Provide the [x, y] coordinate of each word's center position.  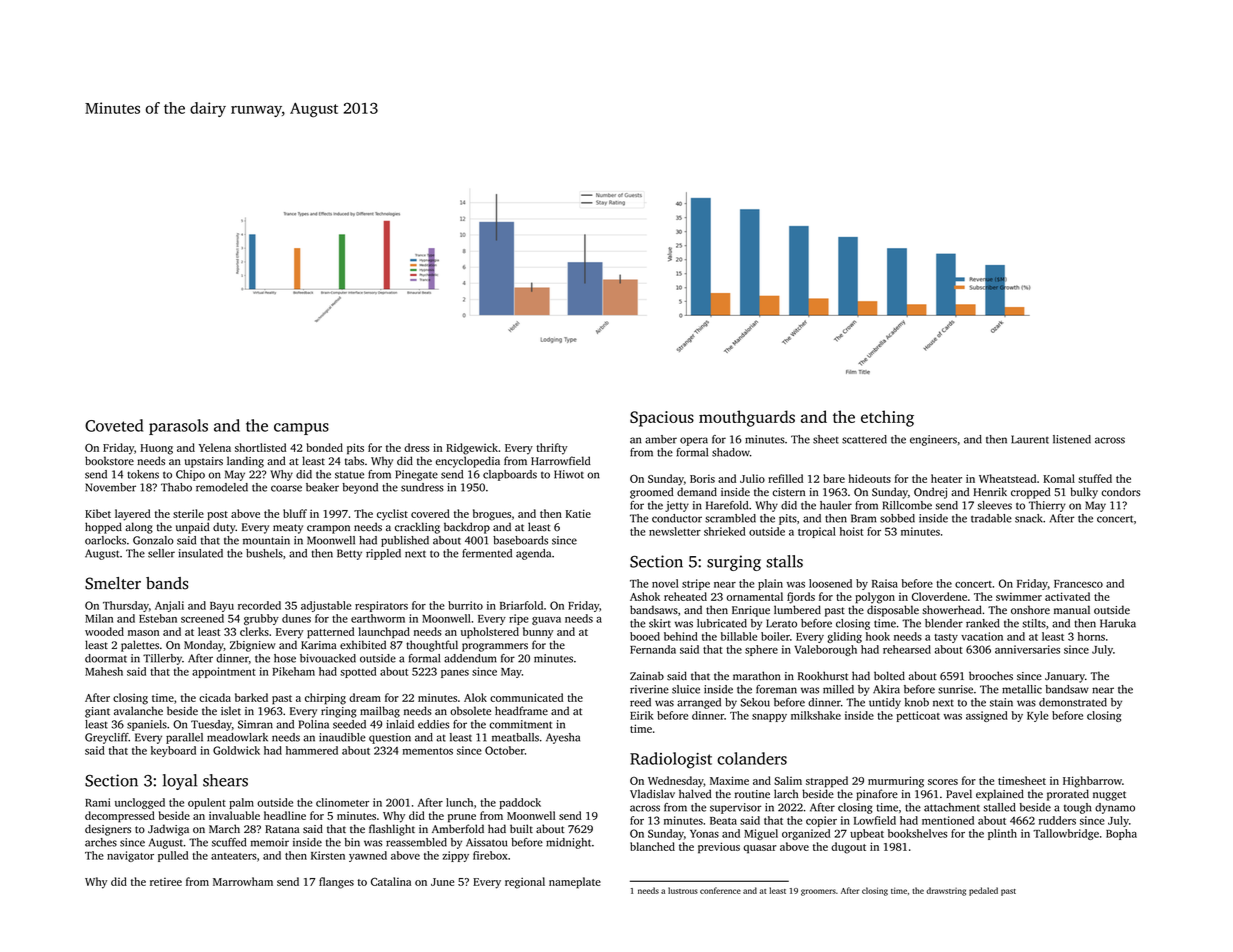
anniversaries [1027, 649]
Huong [156, 449]
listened [1072, 439]
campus [301, 429]
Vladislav [652, 793]
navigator [130, 856]
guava [546, 621]
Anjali [169, 606]
